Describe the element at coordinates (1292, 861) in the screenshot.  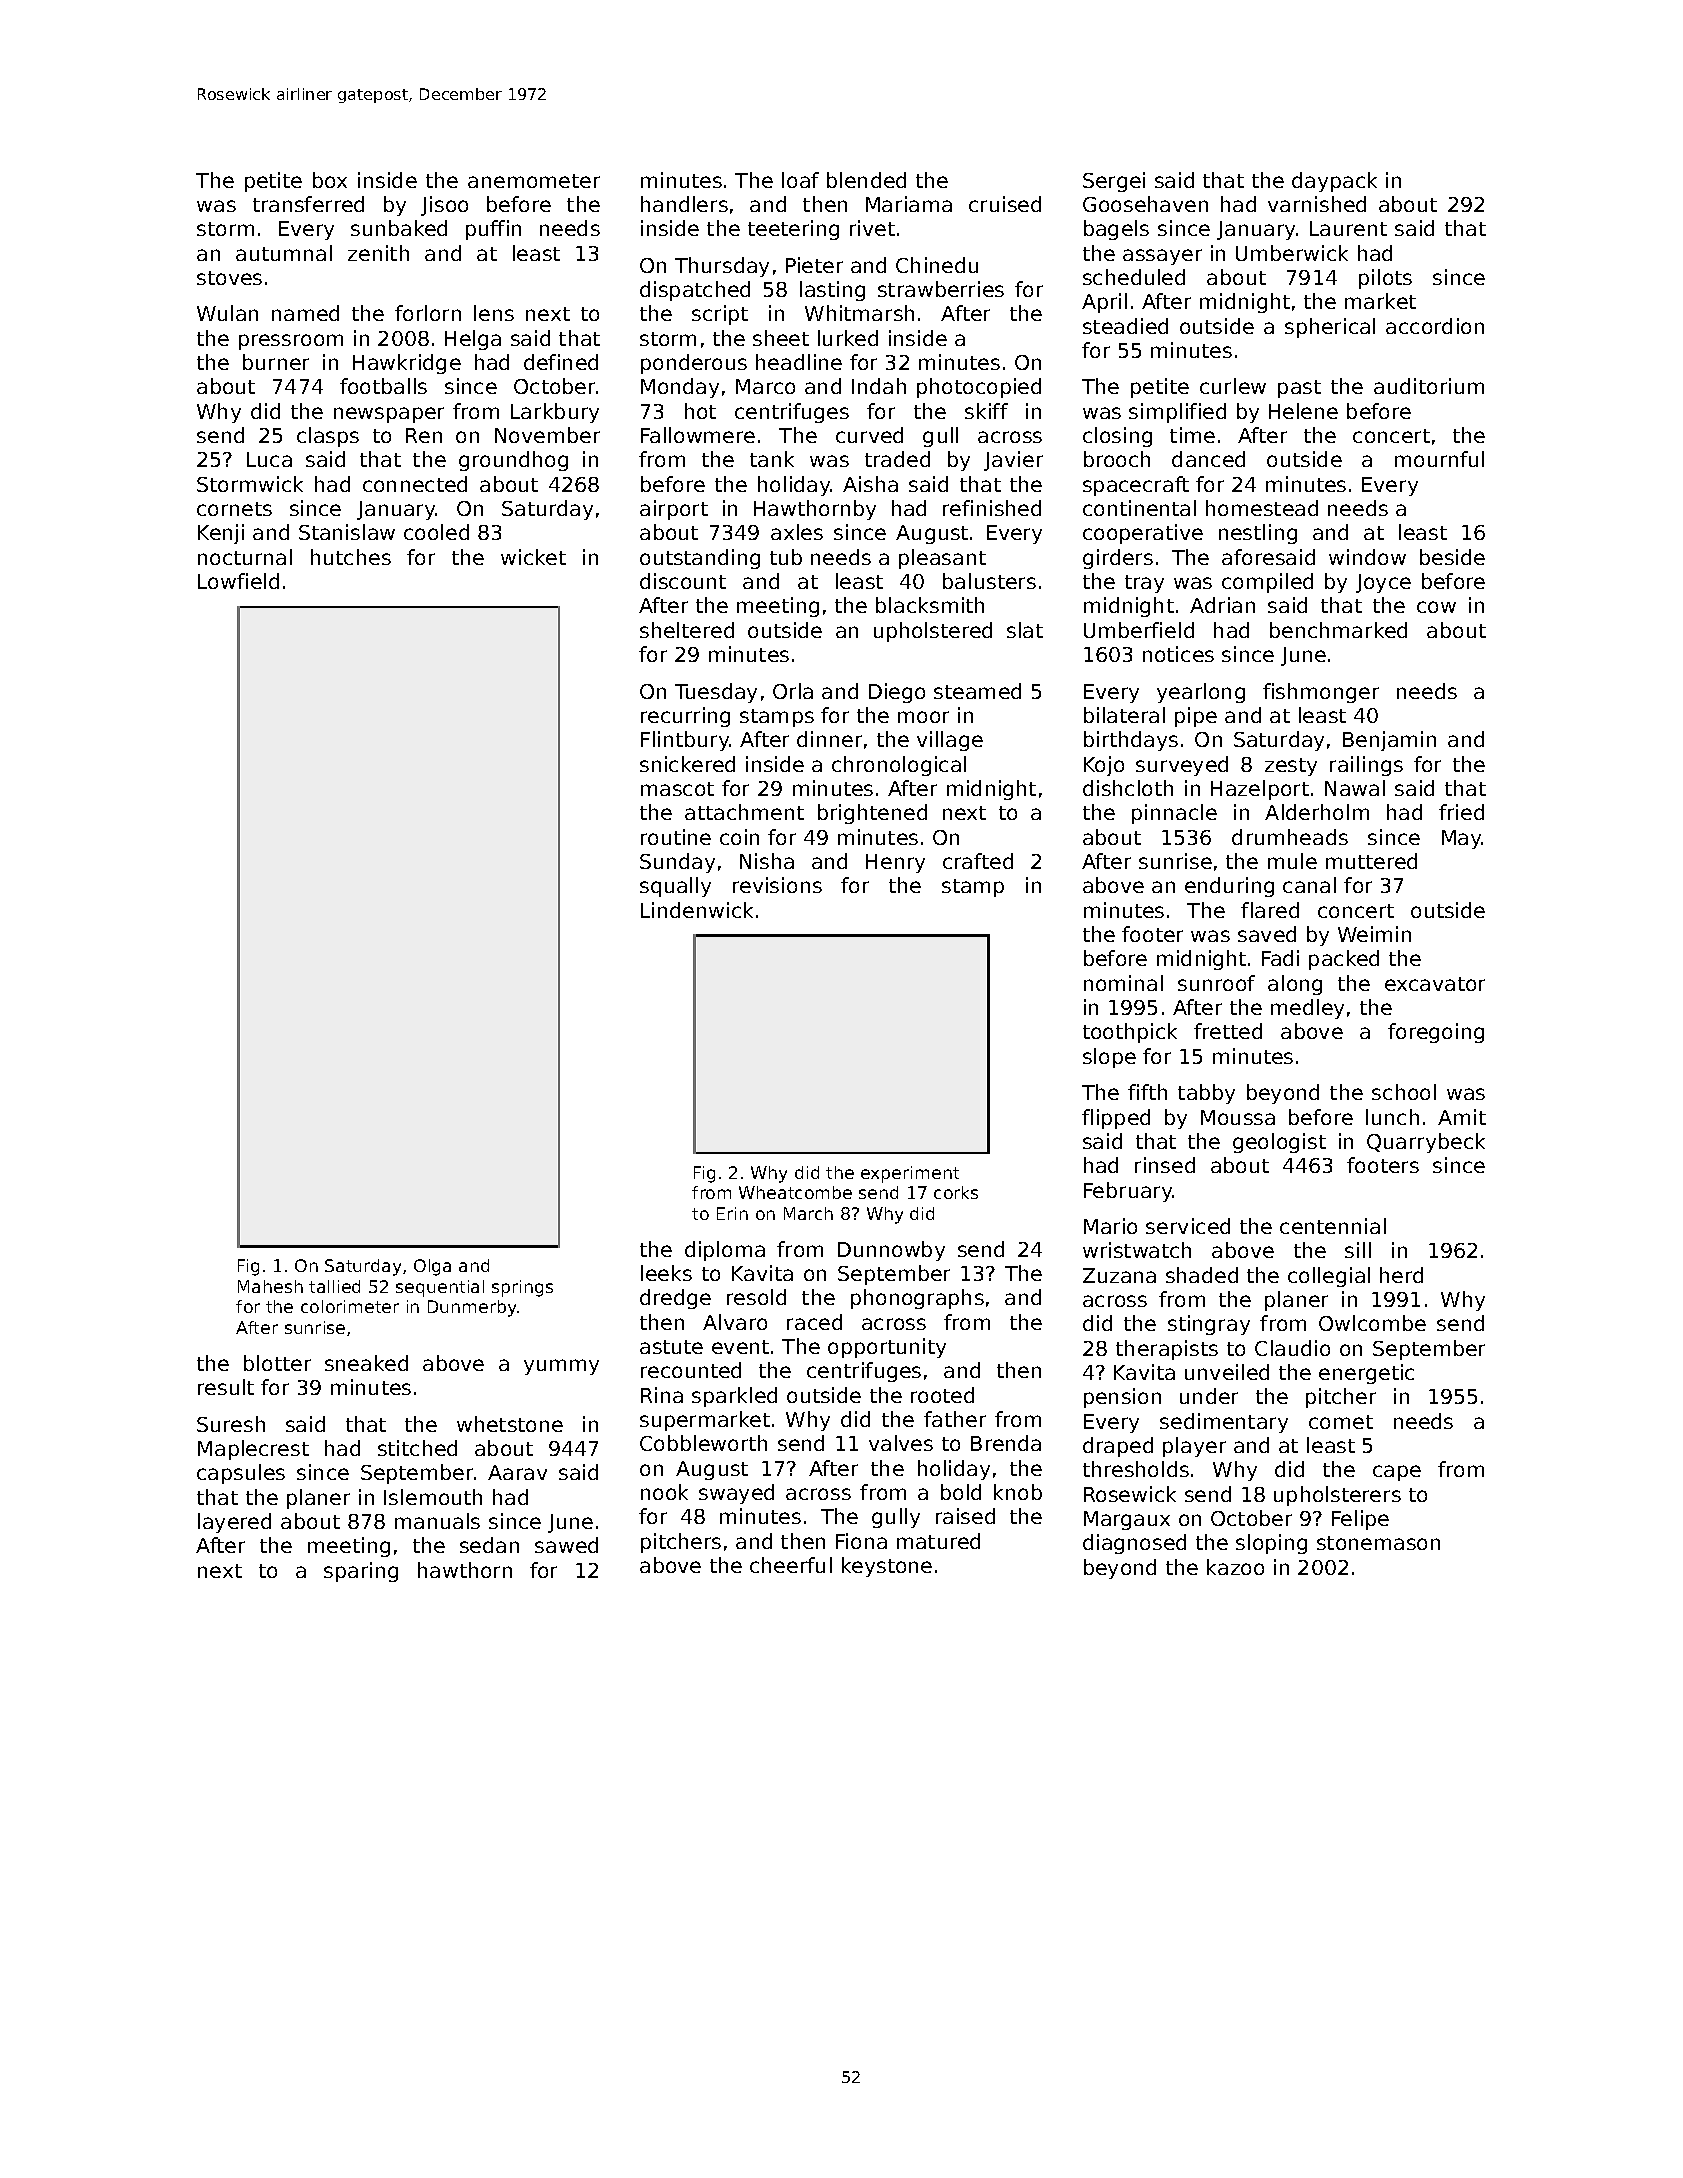
I see `mule` at that location.
